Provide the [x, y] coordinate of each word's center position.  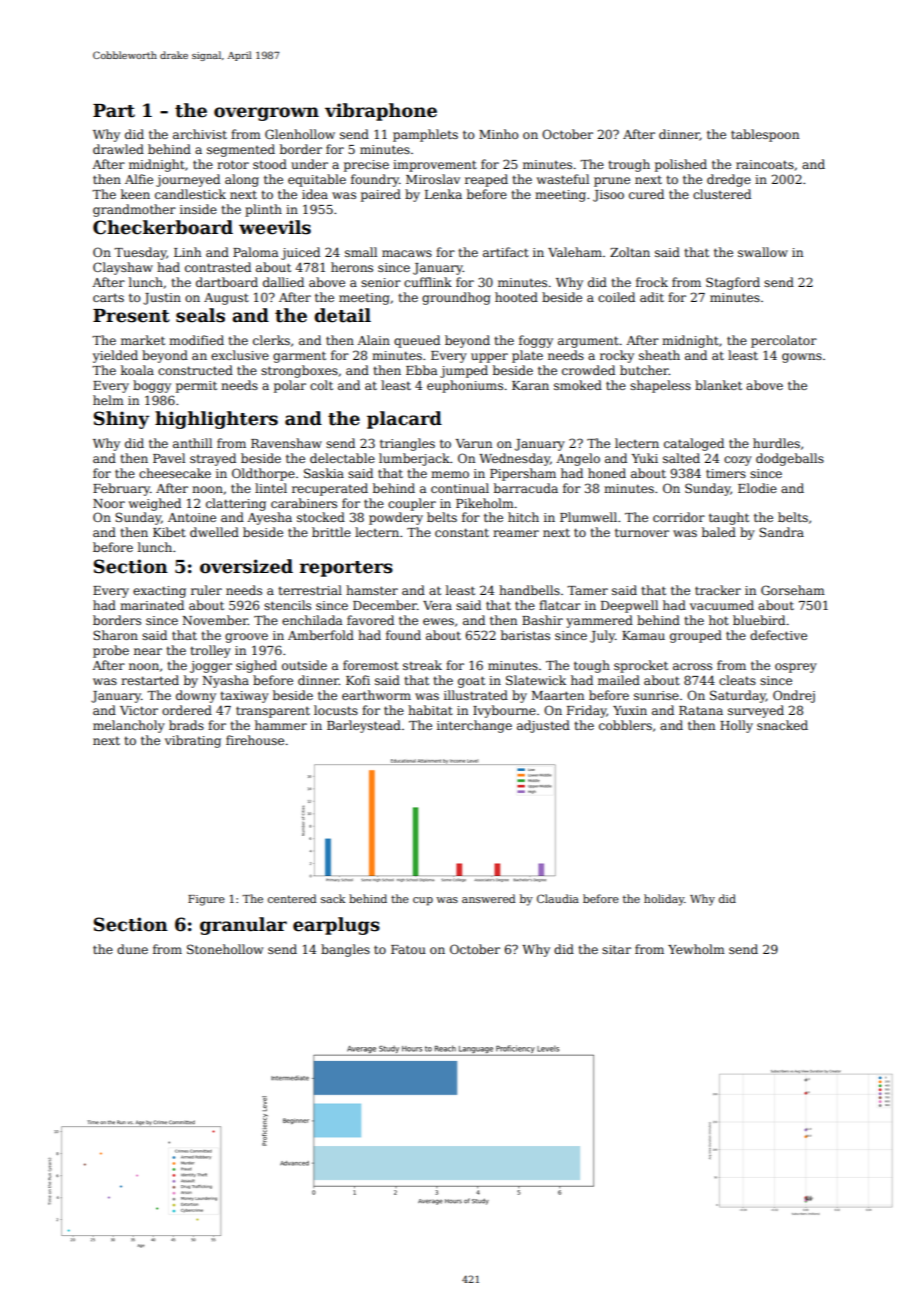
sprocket [641, 666]
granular [243, 926]
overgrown [266, 114]
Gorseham [793, 590]
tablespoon [765, 135]
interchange [474, 726]
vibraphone [381, 112]
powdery [396, 518]
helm [108, 400]
